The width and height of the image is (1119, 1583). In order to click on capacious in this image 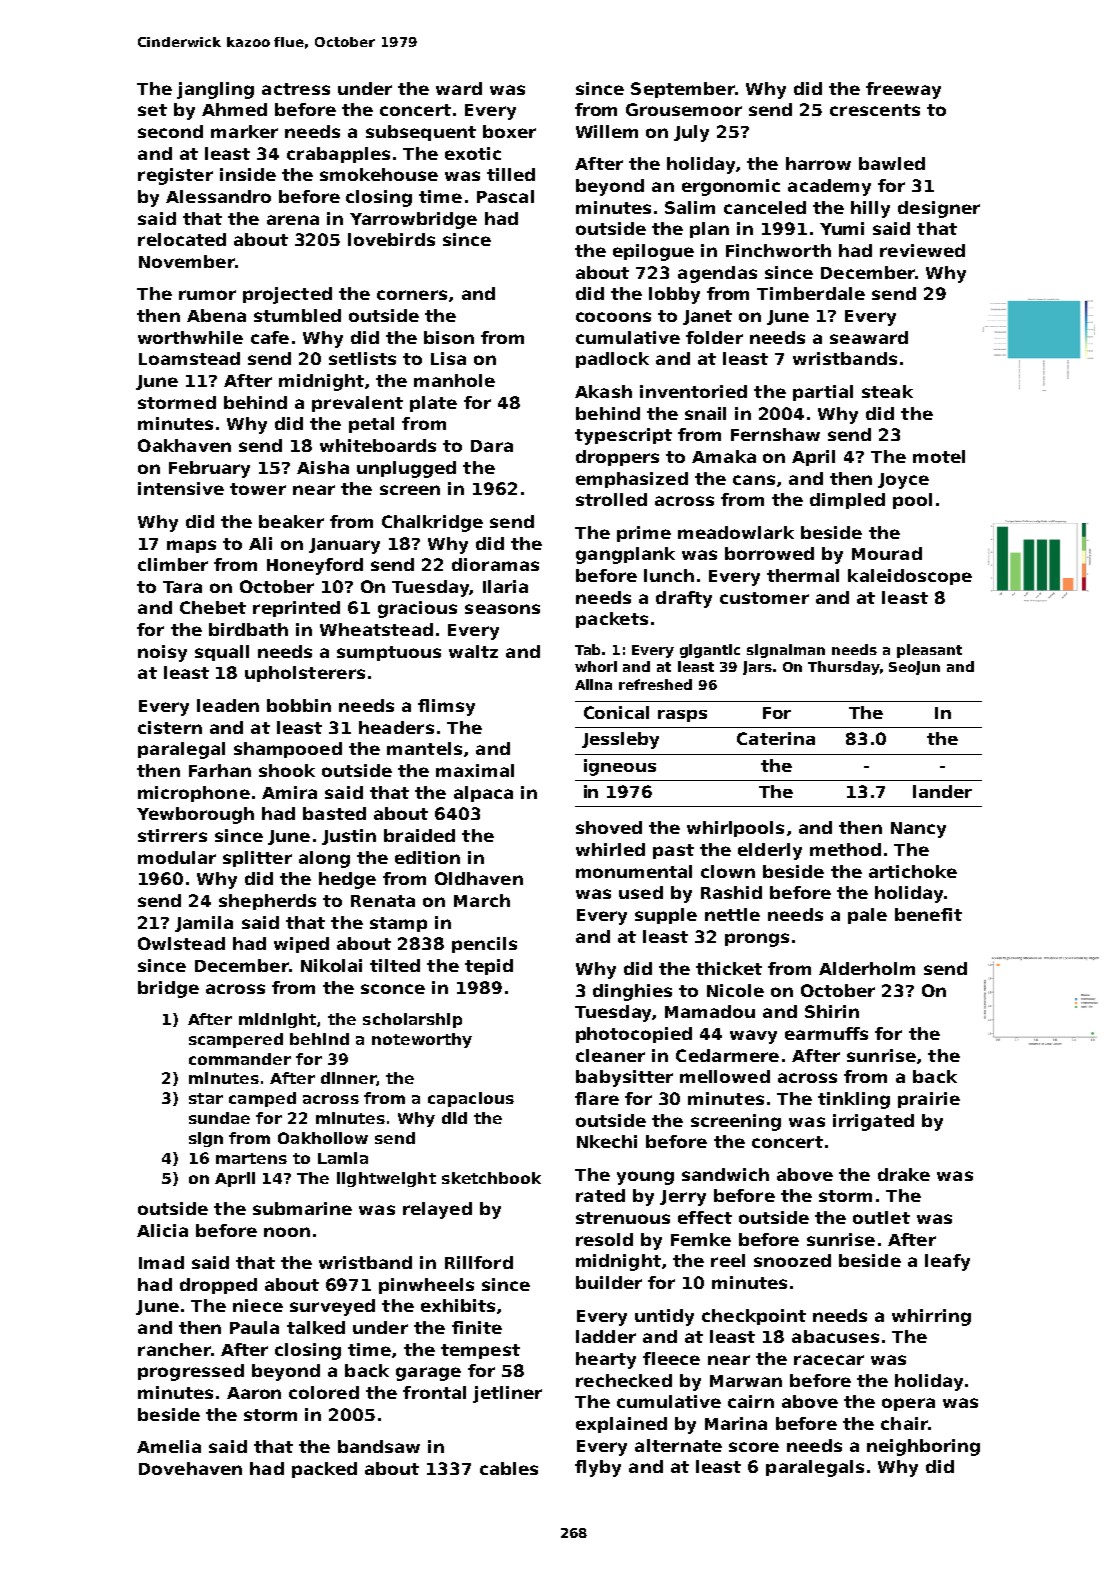, I will do `click(471, 1099)`.
